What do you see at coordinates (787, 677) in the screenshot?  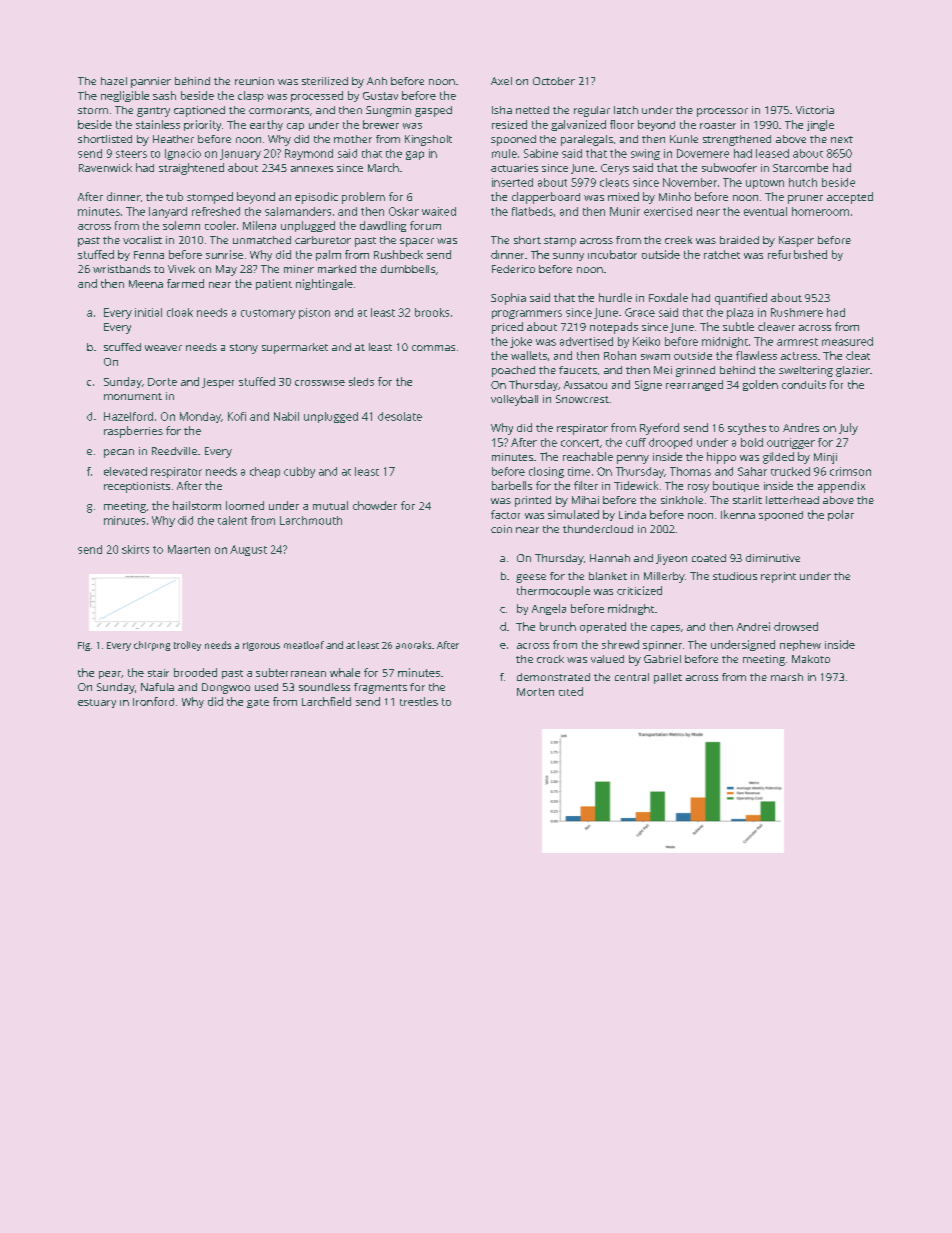 I see `marsh` at bounding box center [787, 677].
